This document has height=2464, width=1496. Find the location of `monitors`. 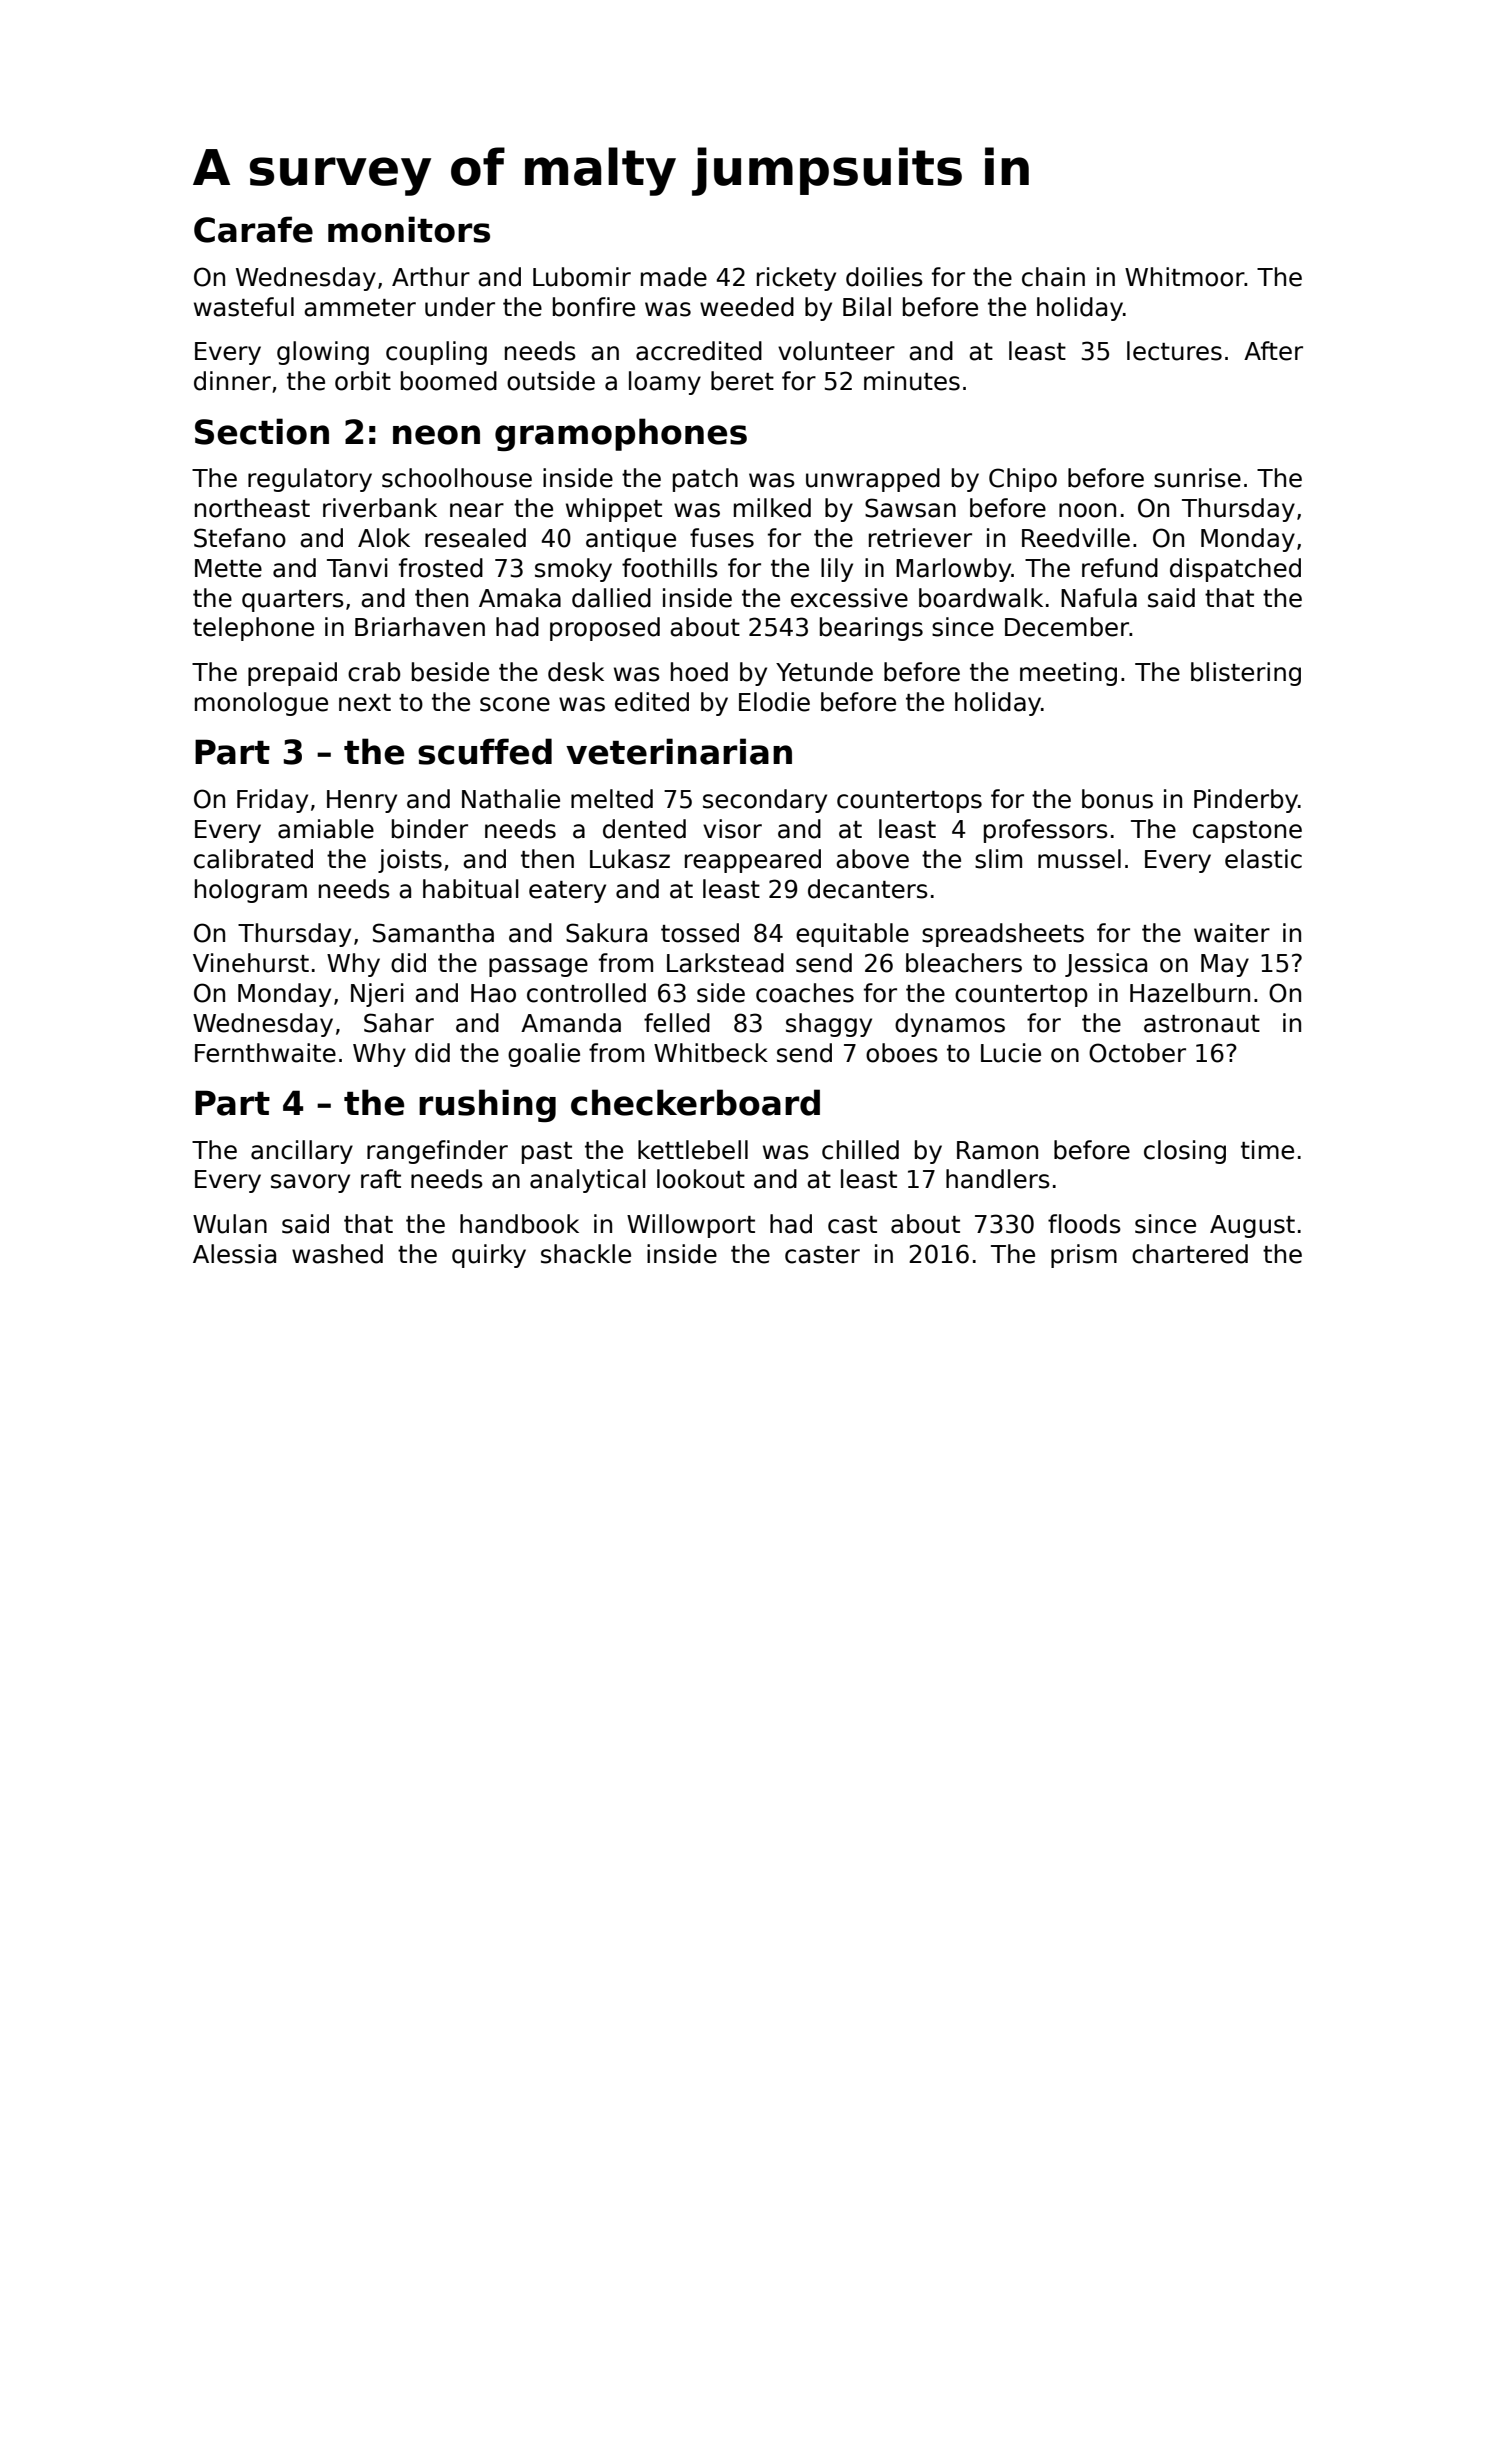

monitors is located at coordinates (409, 229).
